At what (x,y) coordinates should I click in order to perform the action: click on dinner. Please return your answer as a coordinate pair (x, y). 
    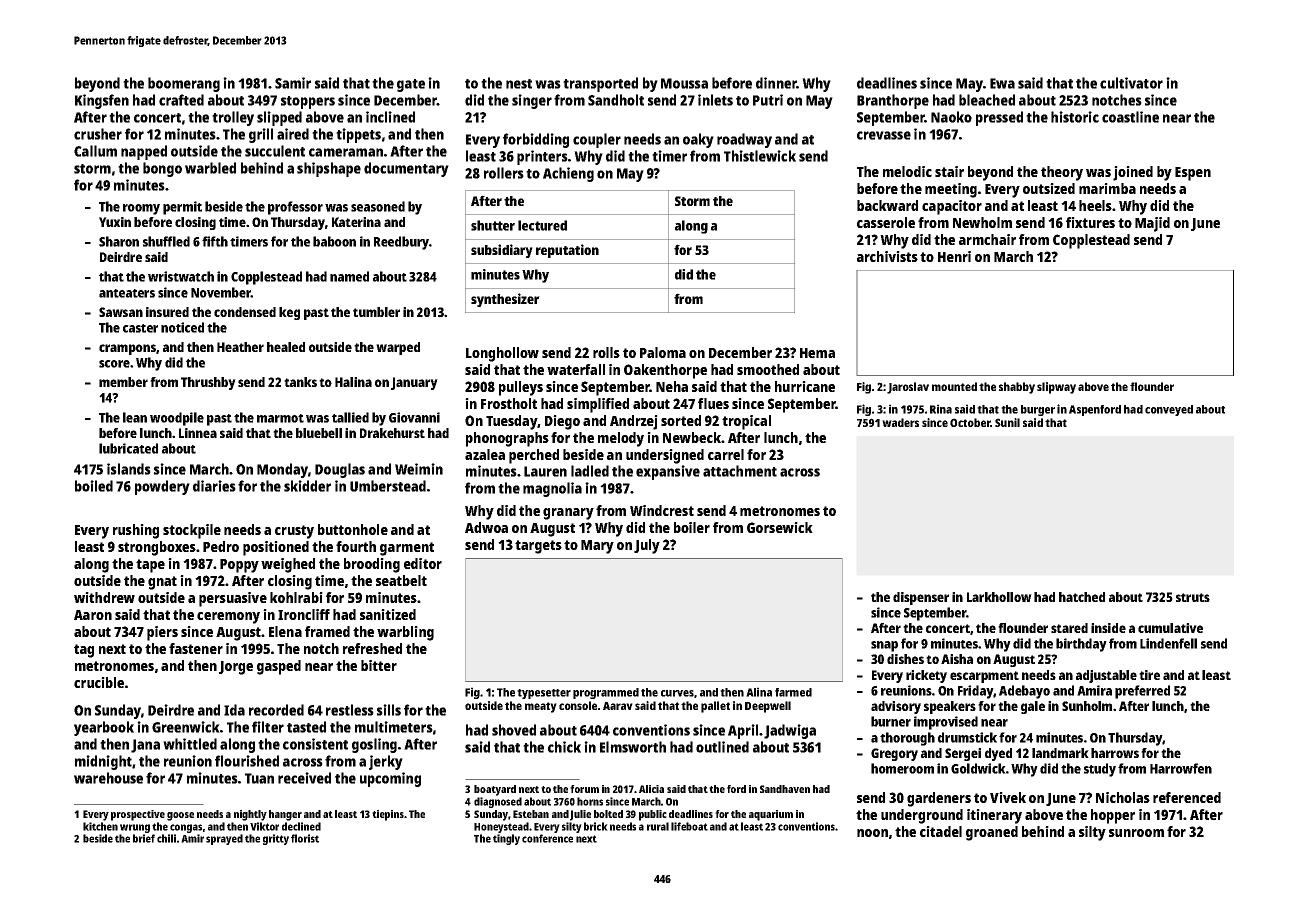
    Looking at the image, I should click on (776, 83).
